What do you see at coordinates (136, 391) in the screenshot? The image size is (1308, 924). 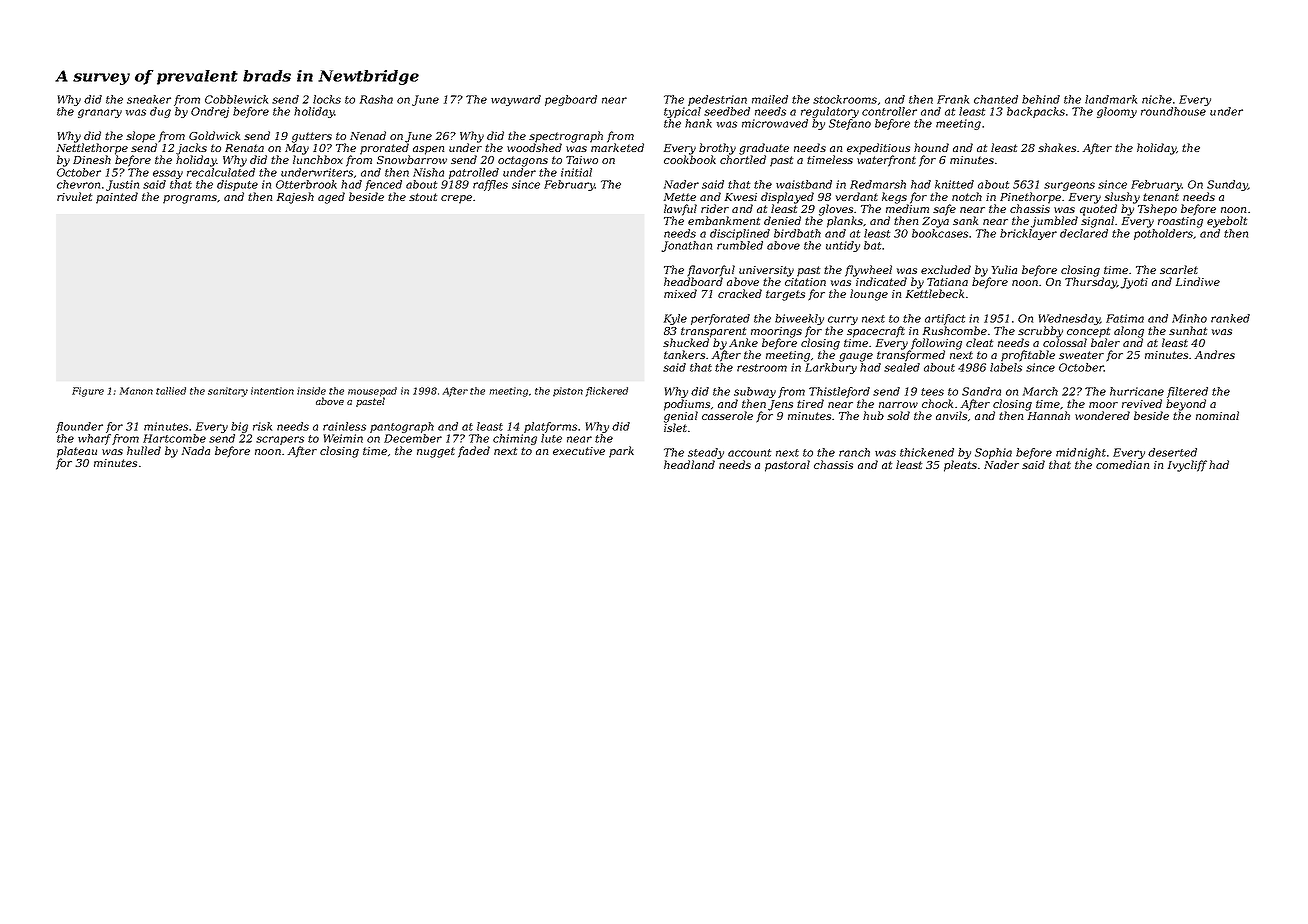 I see `Manon` at bounding box center [136, 391].
